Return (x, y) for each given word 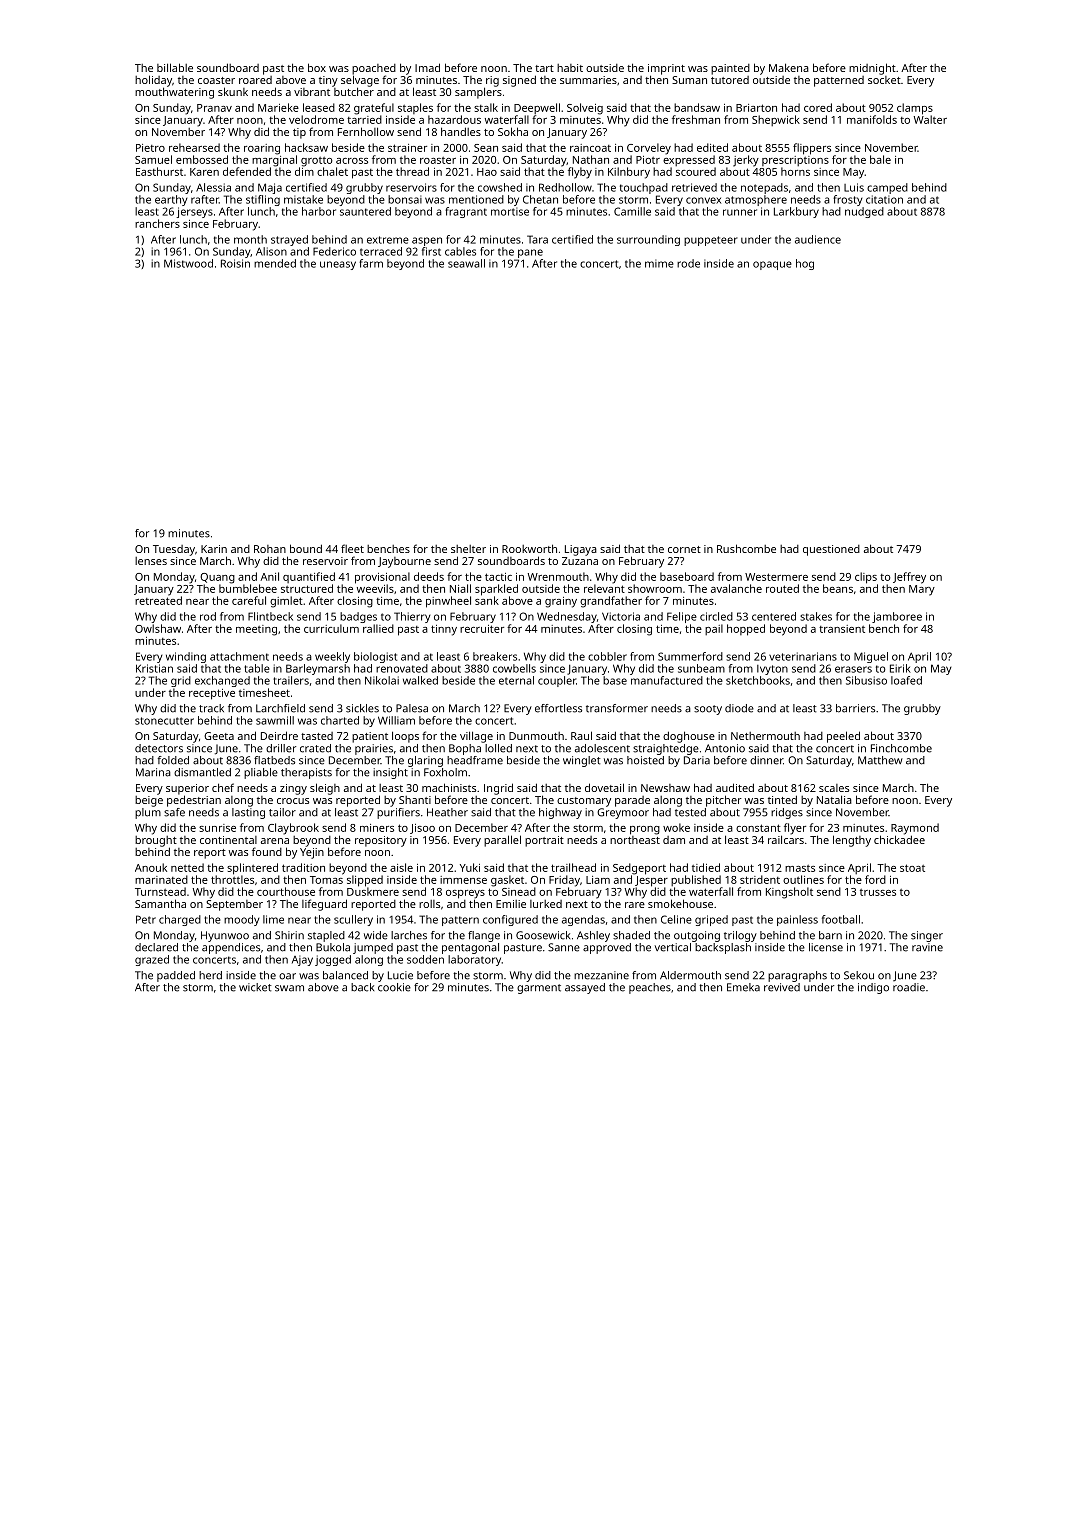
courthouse (286, 891)
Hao (487, 172)
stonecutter (164, 721)
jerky (746, 161)
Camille (632, 211)
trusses (878, 892)
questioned (831, 550)
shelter (468, 549)
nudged (864, 212)
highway (560, 813)
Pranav (214, 108)
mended (275, 263)
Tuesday (174, 550)
